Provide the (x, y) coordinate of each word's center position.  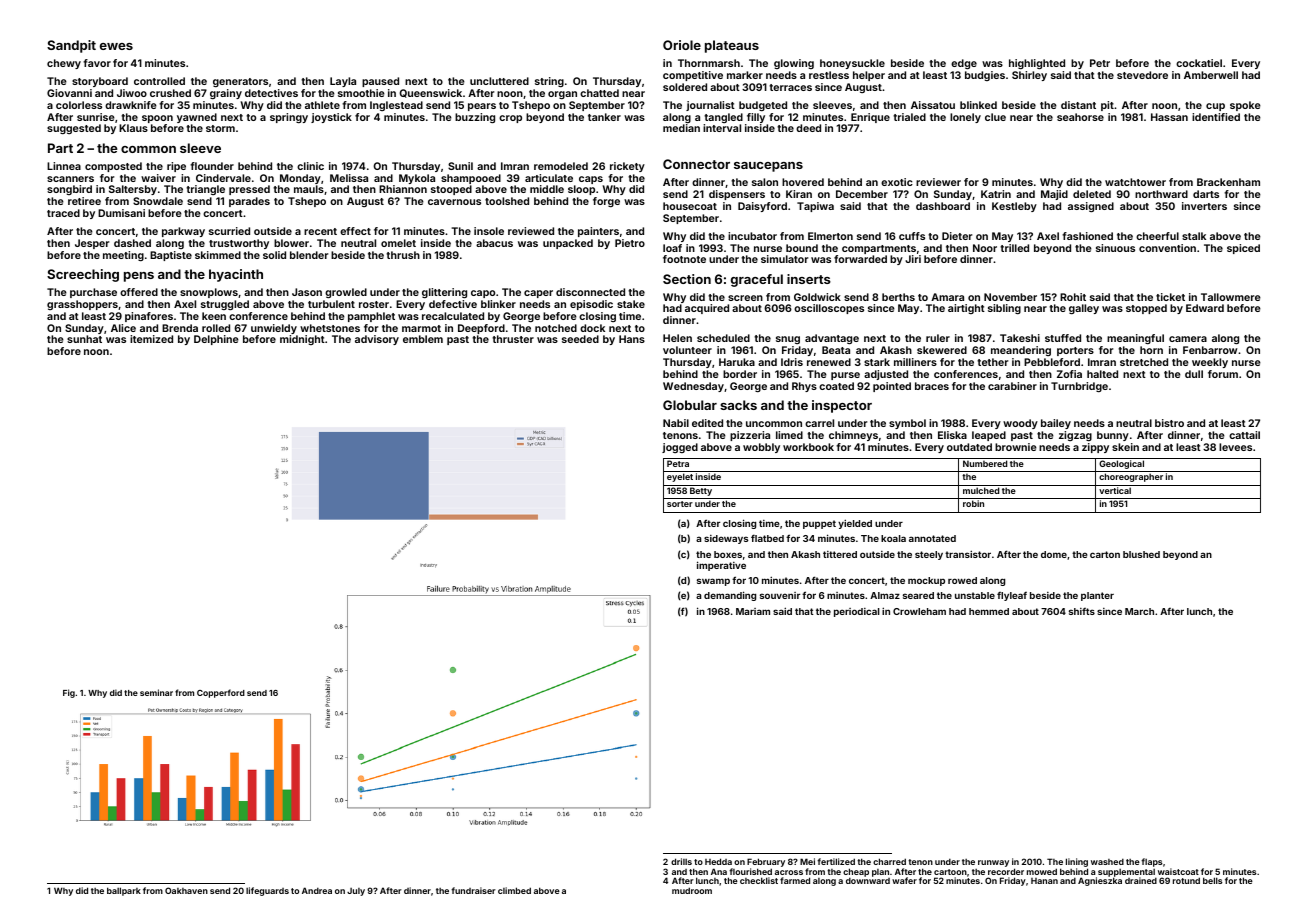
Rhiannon (403, 189)
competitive (693, 76)
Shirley (1029, 76)
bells (1213, 880)
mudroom (692, 890)
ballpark (124, 891)
